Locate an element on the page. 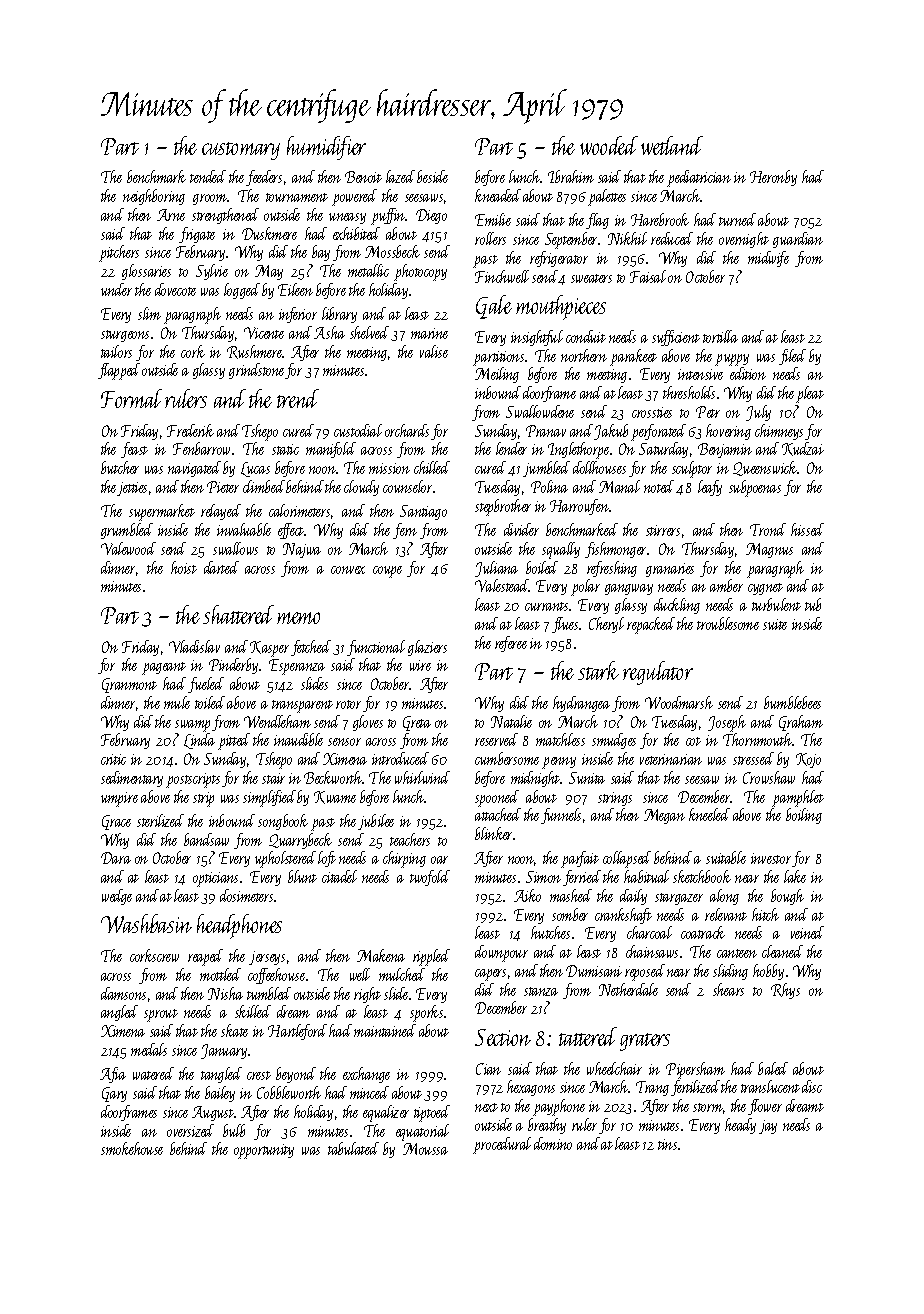 This image has width=924, height=1314. tins is located at coordinates (667, 1144).
